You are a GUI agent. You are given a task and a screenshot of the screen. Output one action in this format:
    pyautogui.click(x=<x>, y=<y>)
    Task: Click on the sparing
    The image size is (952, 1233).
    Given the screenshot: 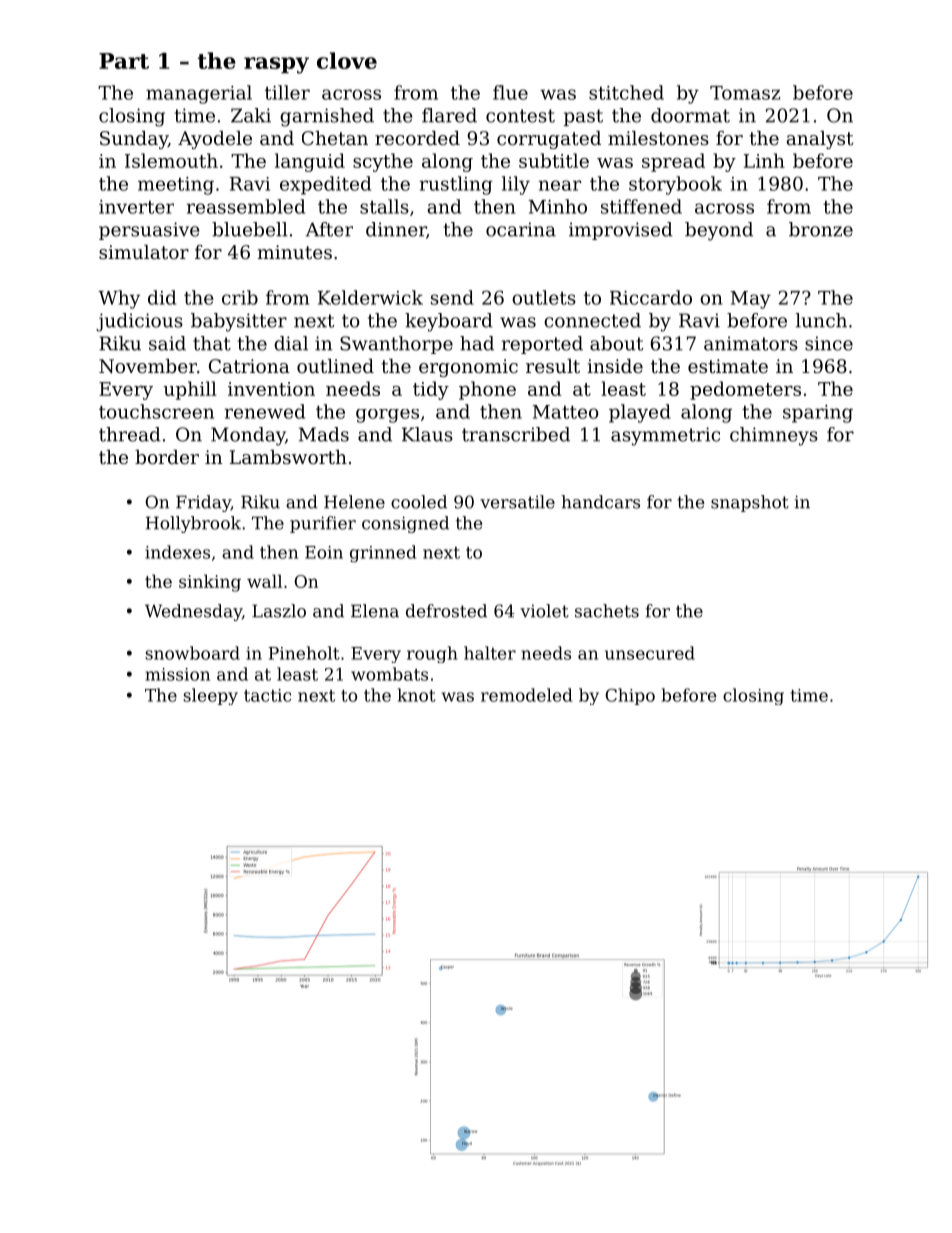 What is the action you would take?
    pyautogui.click(x=818, y=414)
